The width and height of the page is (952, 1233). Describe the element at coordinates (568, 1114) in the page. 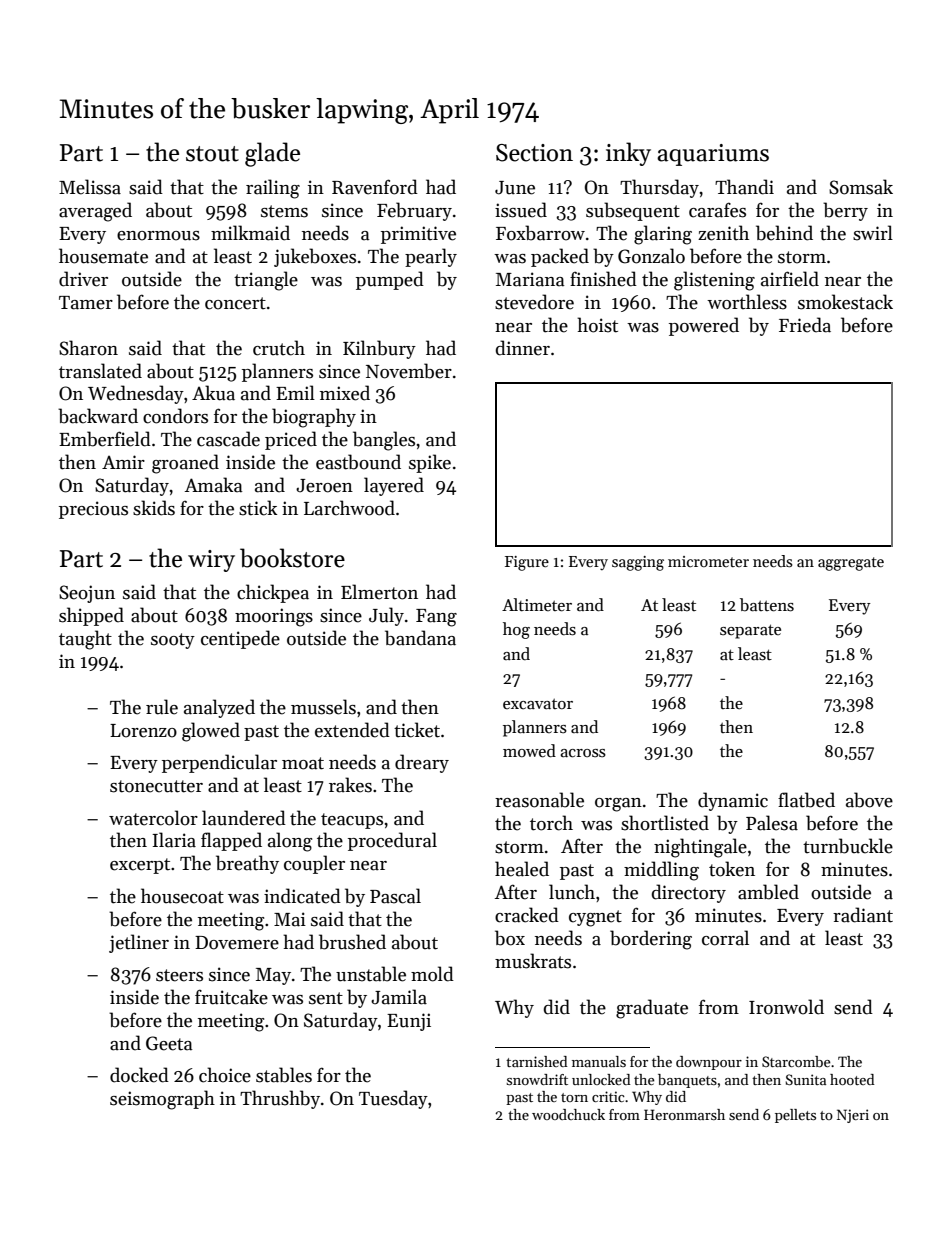

I see `woodchuck` at that location.
